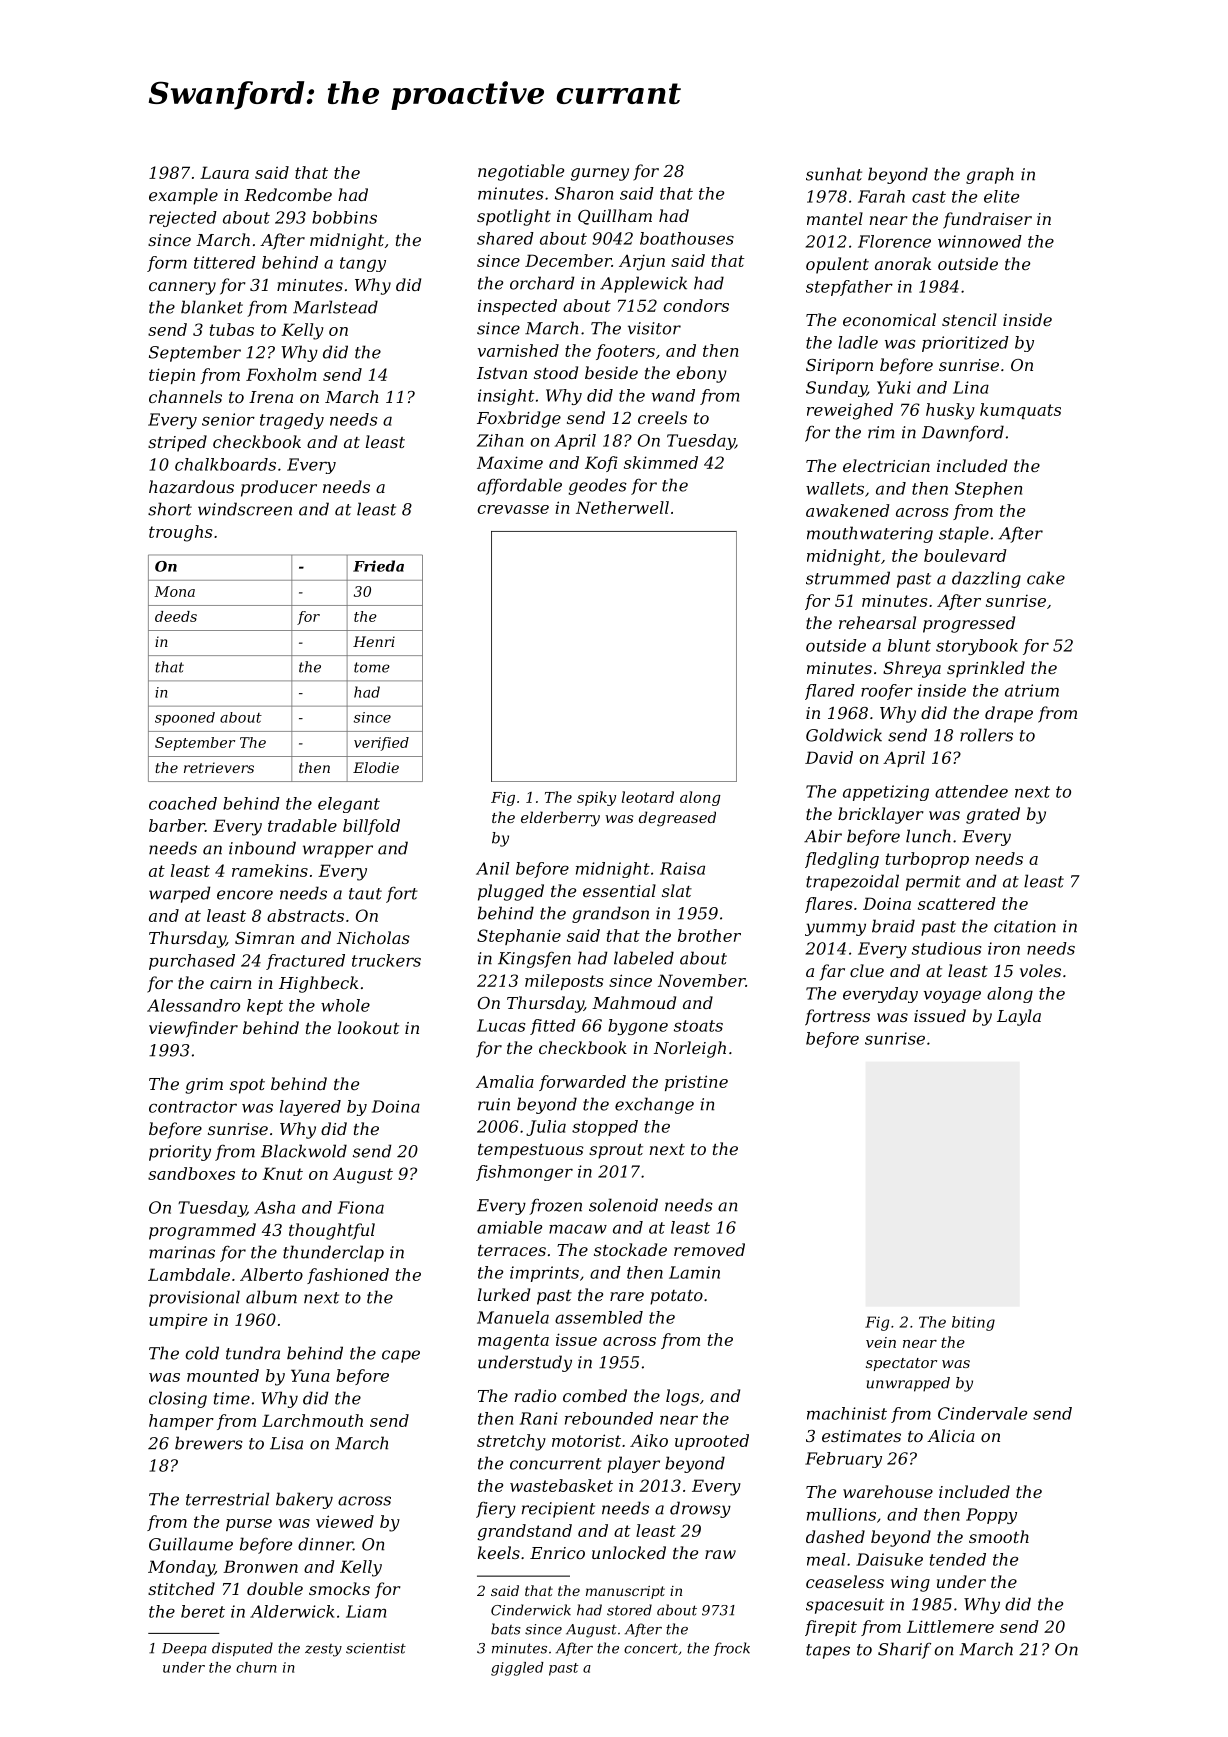  Describe the element at coordinates (378, 566) in the screenshot. I see `Frieda` at that location.
